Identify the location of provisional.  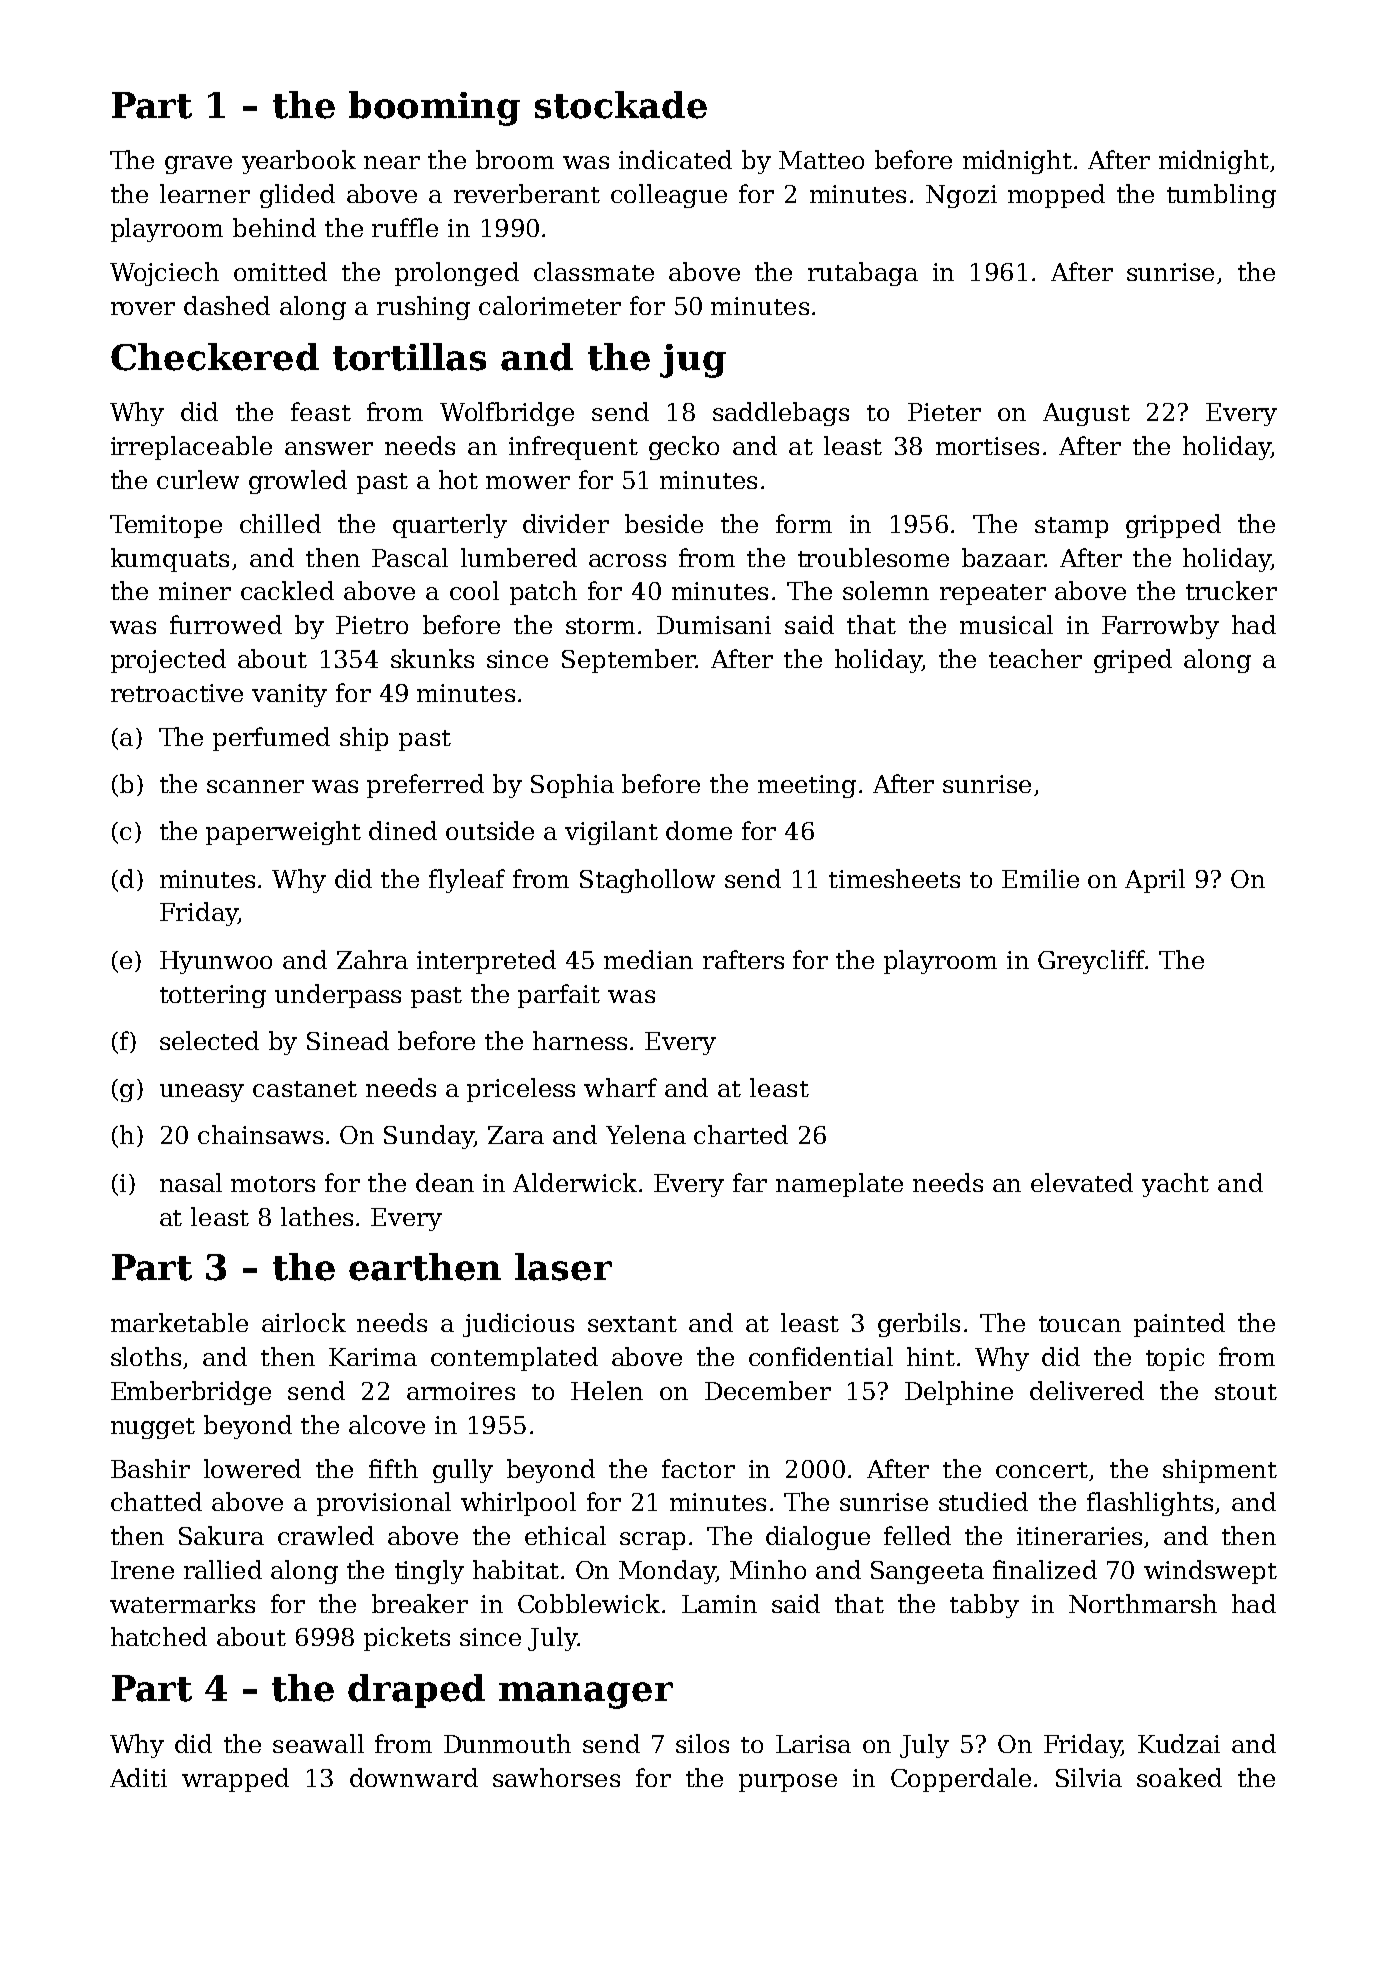
(384, 1504).
